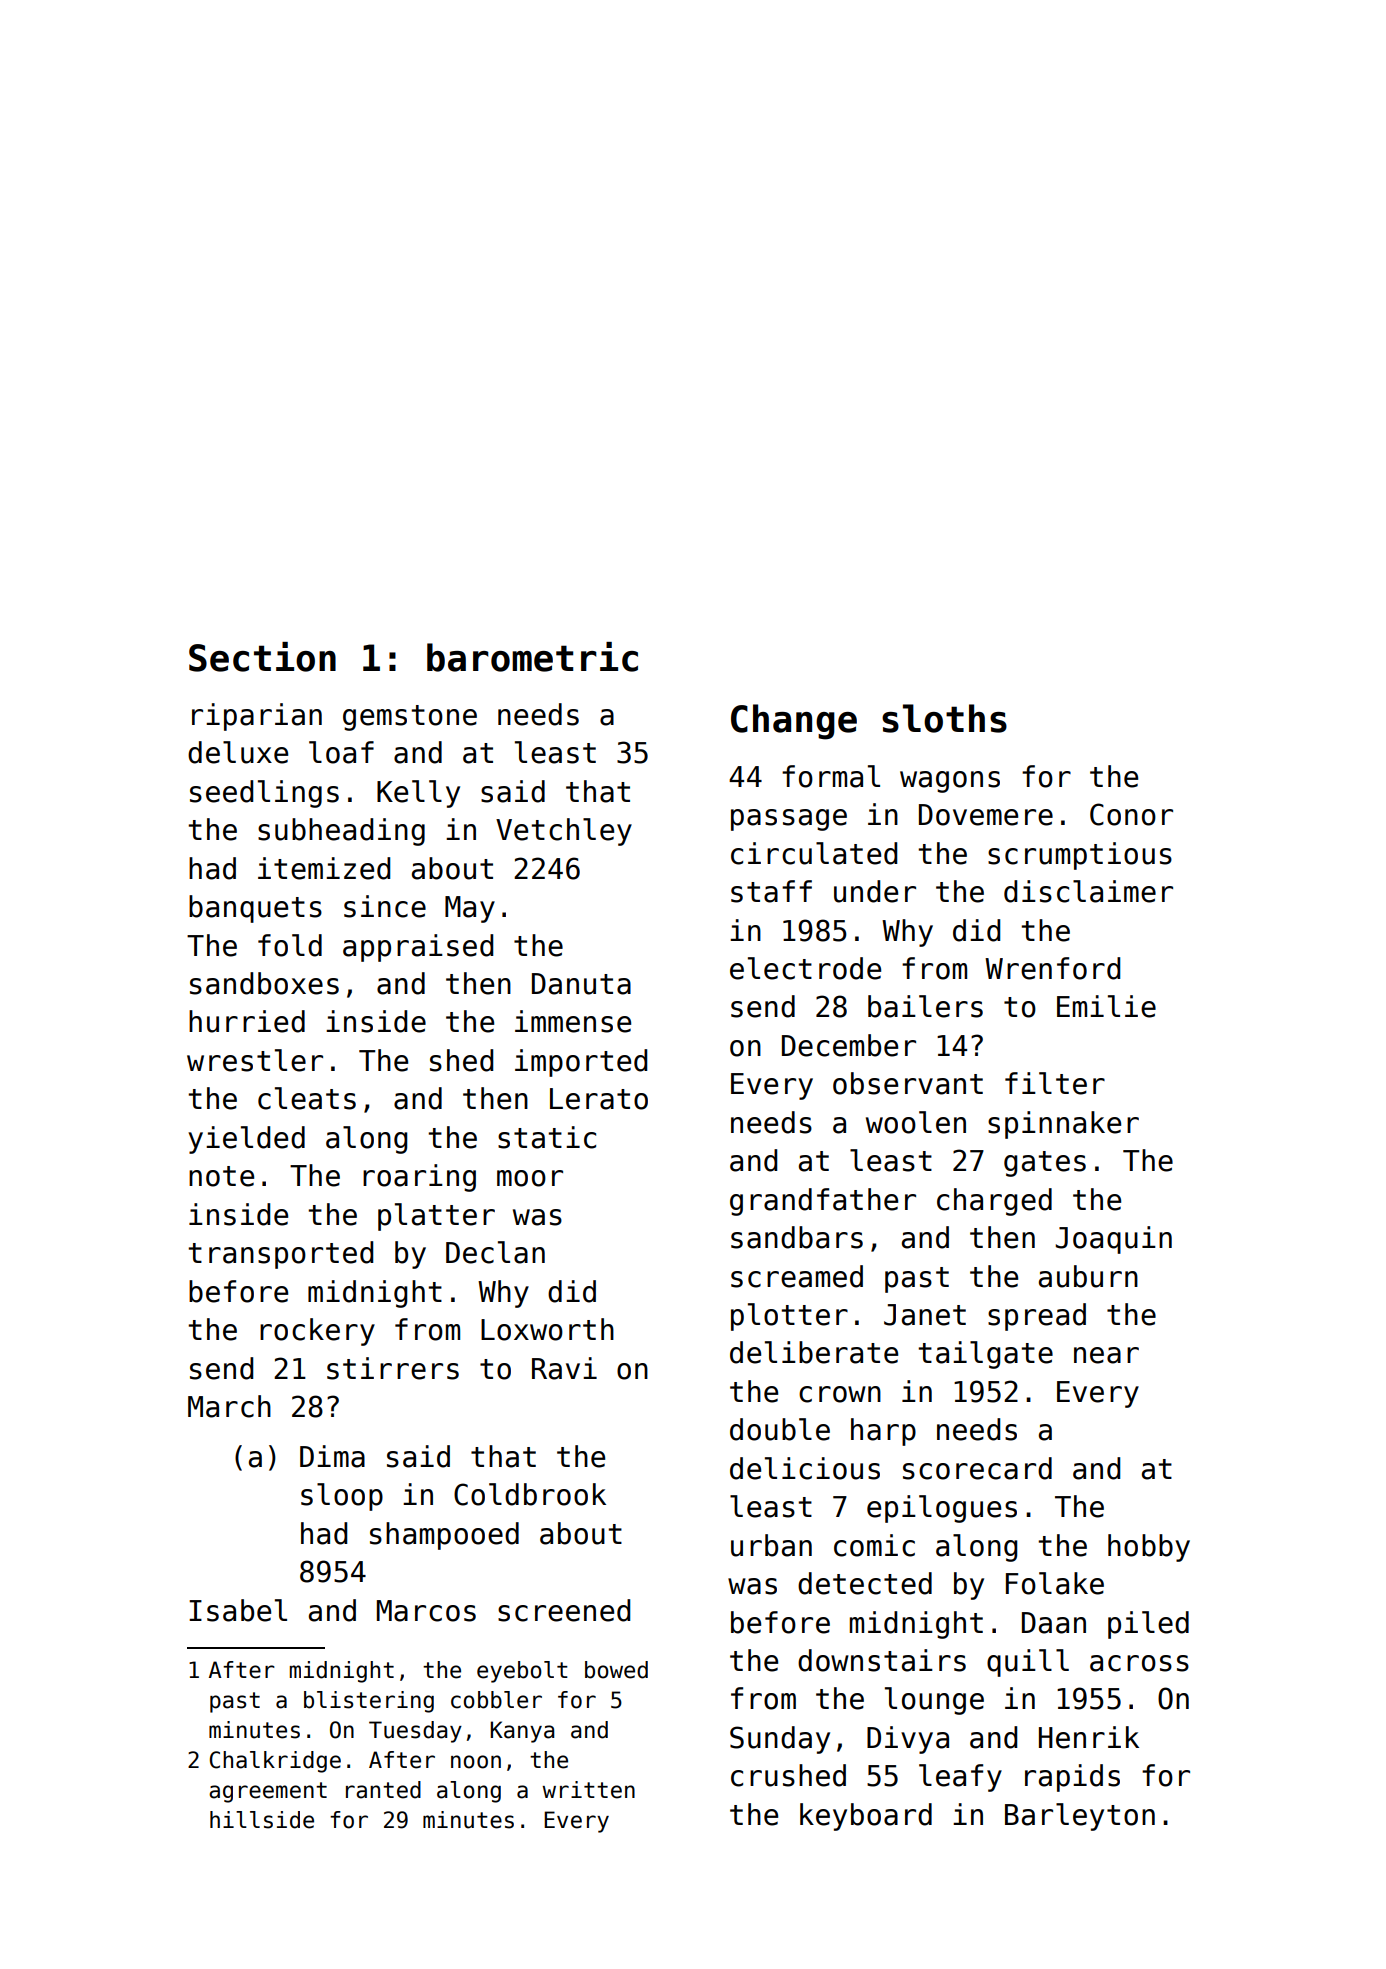 The width and height of the page is (1386, 1969). What do you see at coordinates (1052, 968) in the page?
I see `Wrenford` at bounding box center [1052, 968].
